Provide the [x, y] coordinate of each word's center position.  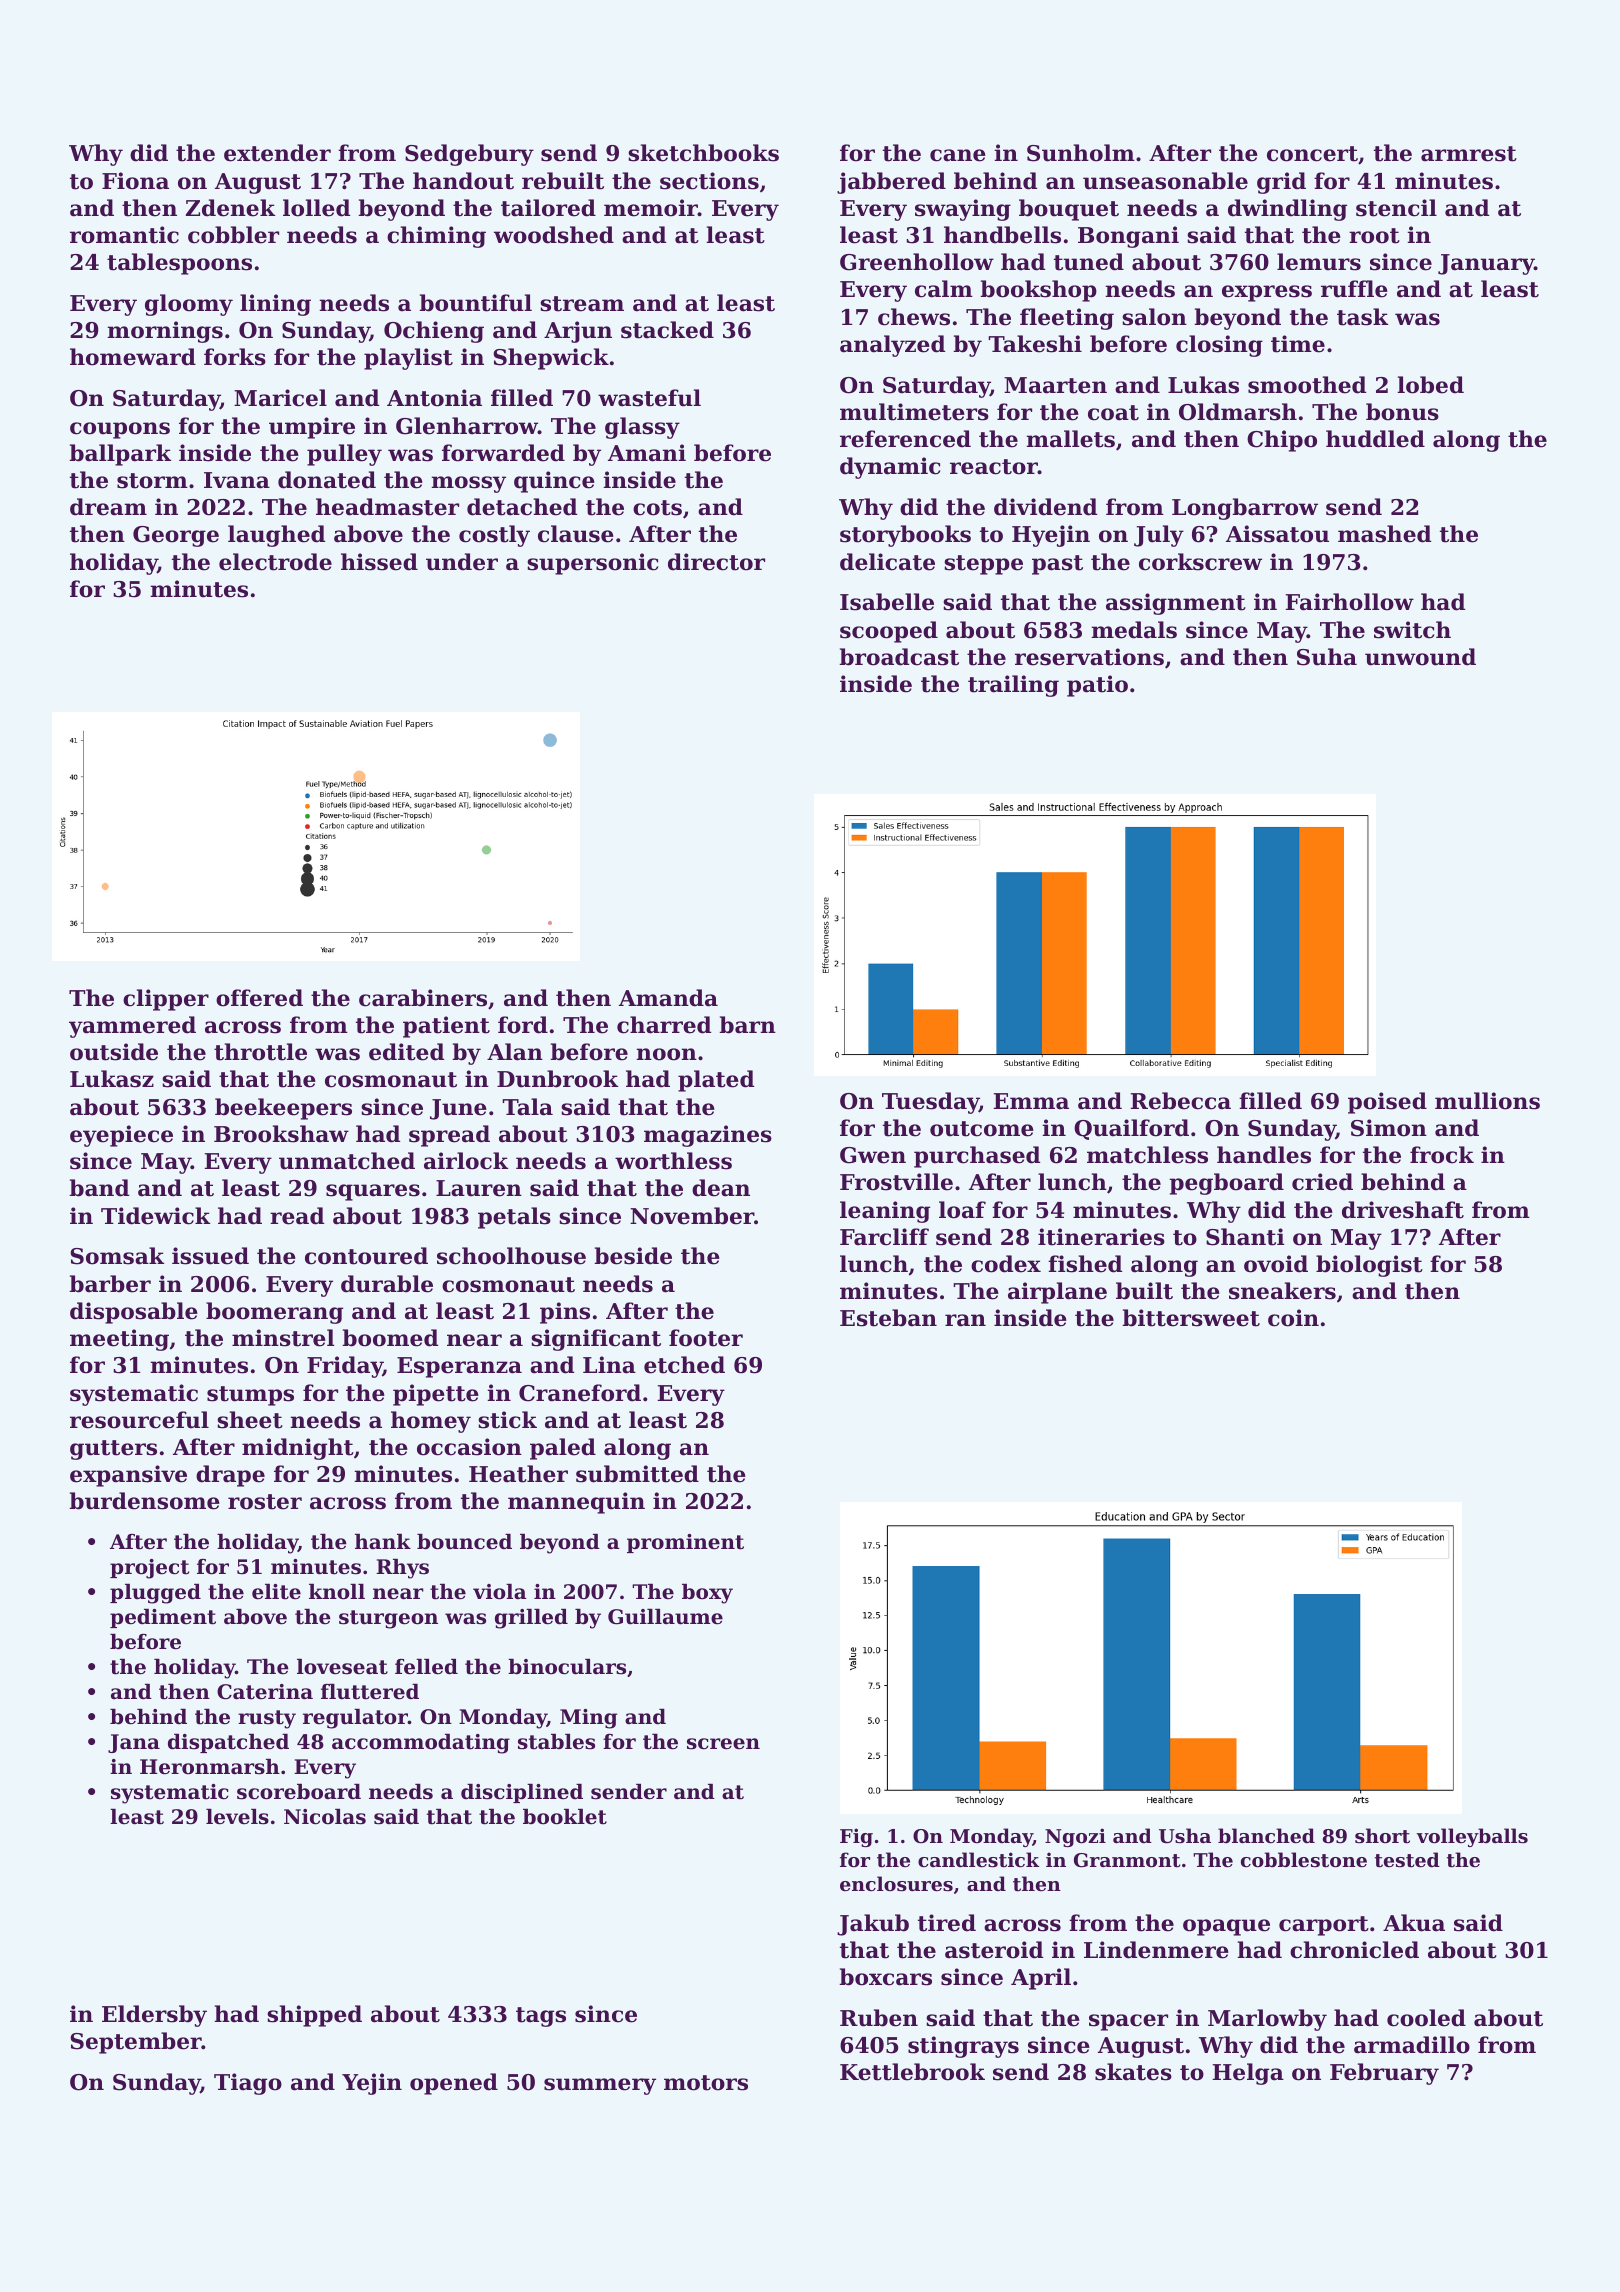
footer [706, 1338]
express [1267, 293]
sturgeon [388, 1619]
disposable [134, 1313]
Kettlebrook [912, 2072]
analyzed [892, 346]
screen [723, 1744]
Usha [1185, 1836]
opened [454, 2084]
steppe [983, 565]
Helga [1248, 2074]
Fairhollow [1350, 602]
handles [1264, 1155]
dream [108, 507]
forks [235, 357]
